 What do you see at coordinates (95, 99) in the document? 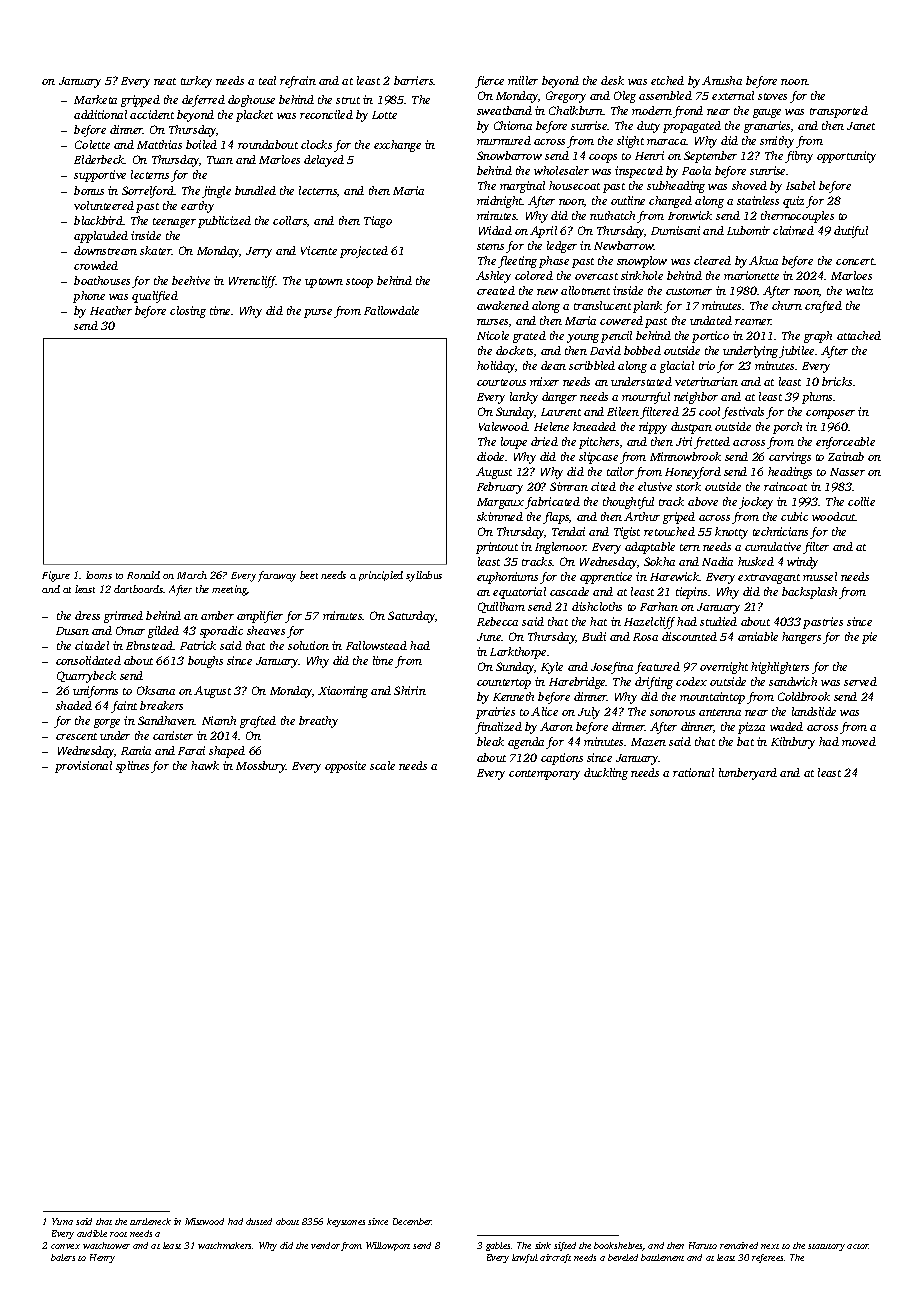
I see `Marketa` at bounding box center [95, 99].
